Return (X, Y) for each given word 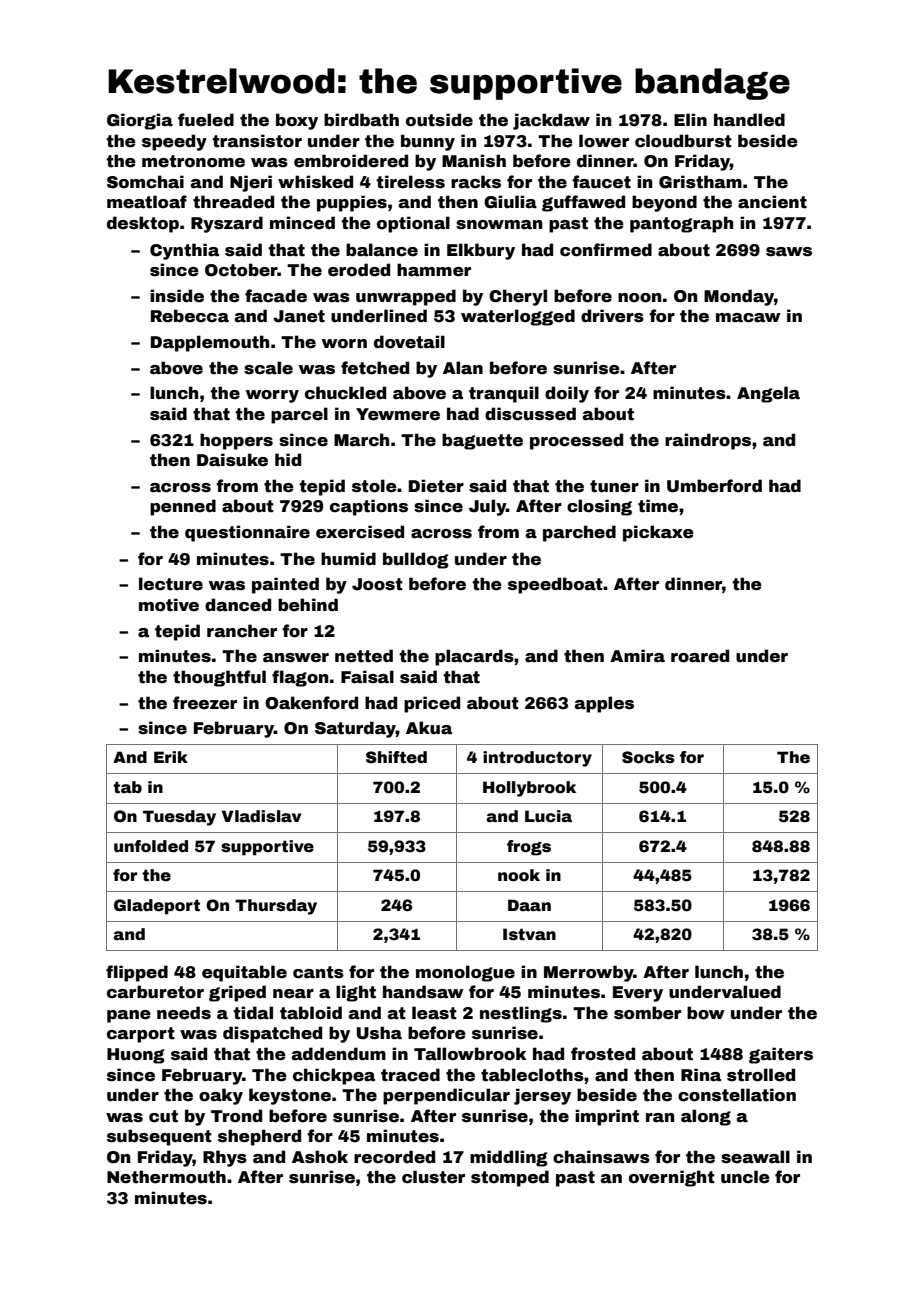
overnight (672, 1178)
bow (706, 1013)
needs (184, 1013)
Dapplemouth (210, 343)
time (658, 506)
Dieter (436, 486)
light (356, 993)
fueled (206, 120)
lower (604, 141)
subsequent (159, 1137)
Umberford (714, 486)
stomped (510, 1178)
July (487, 507)
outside (439, 120)
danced (238, 605)
